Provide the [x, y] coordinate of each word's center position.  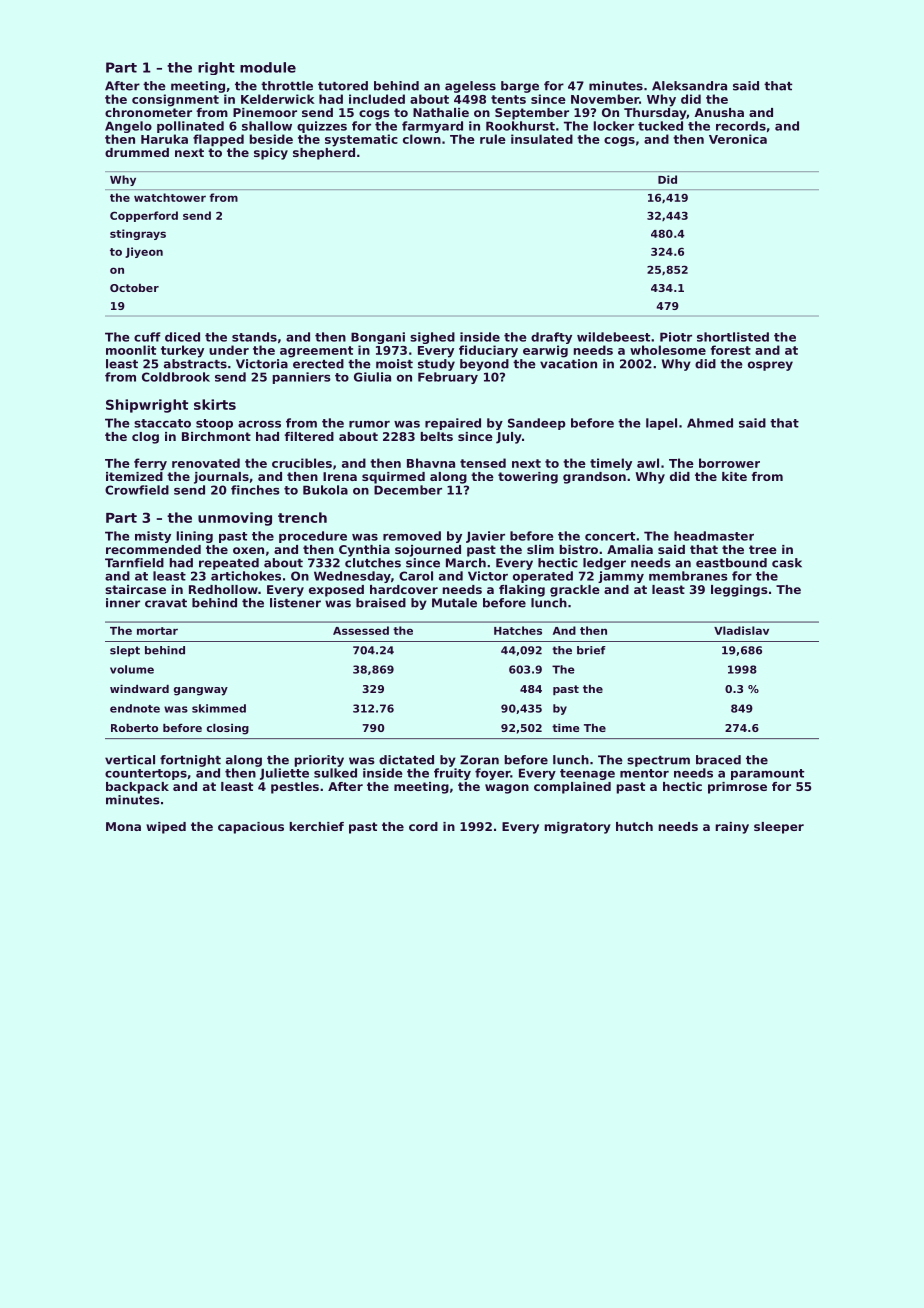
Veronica [738, 139]
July [509, 438]
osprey [770, 366]
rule [493, 139]
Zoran [479, 760]
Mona [123, 826]
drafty [551, 338]
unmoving [235, 519]
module [268, 67]
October [134, 288]
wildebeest [613, 337]
